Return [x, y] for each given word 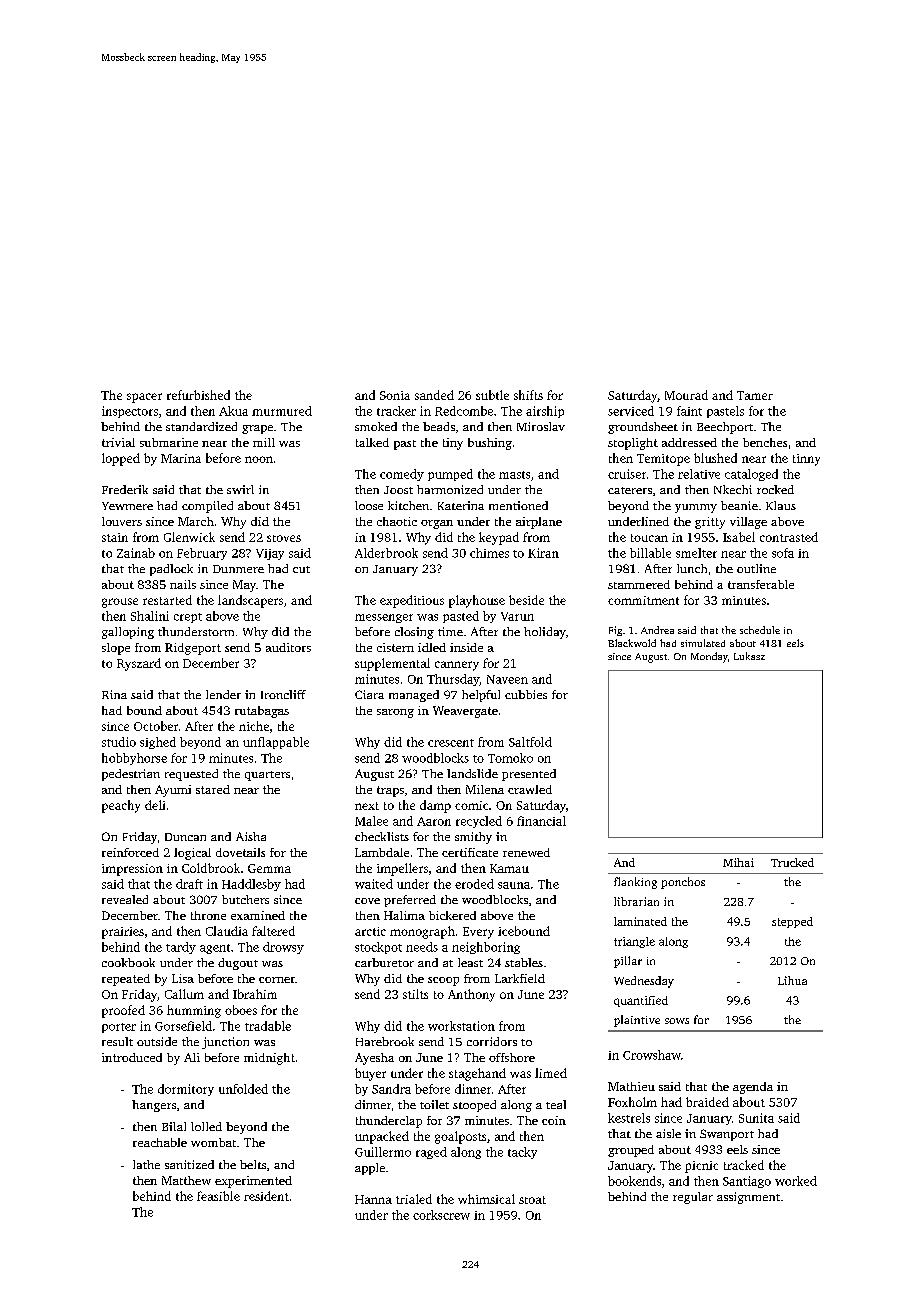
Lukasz [749, 656]
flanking [635, 883]
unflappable [276, 743]
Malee [371, 821]
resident [266, 1196]
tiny [453, 444]
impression [132, 870]
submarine [169, 442]
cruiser [627, 474]
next [367, 806]
